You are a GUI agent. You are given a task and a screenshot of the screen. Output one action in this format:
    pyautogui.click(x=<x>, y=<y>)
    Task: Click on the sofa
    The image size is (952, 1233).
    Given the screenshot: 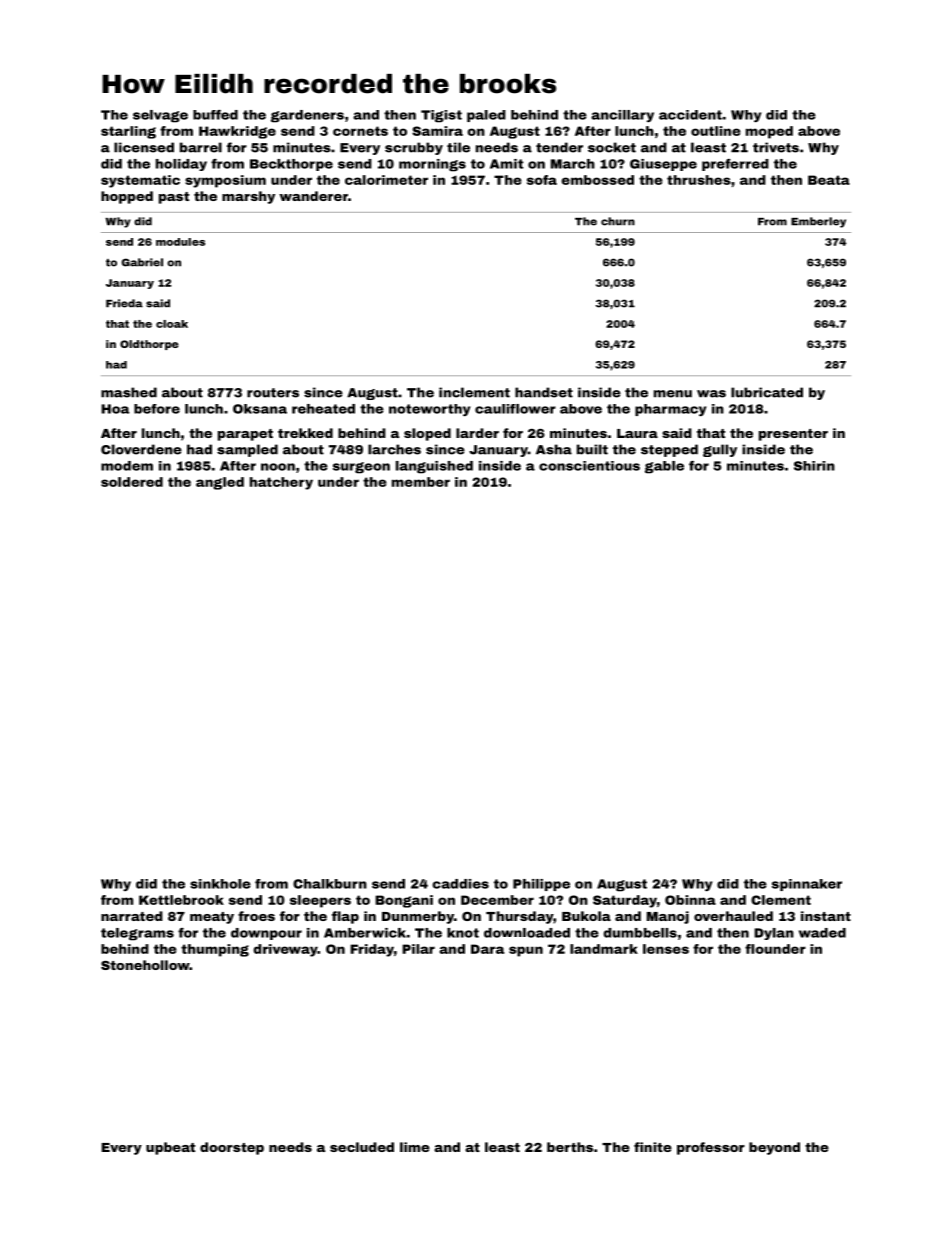 What is the action you would take?
    pyautogui.click(x=542, y=180)
